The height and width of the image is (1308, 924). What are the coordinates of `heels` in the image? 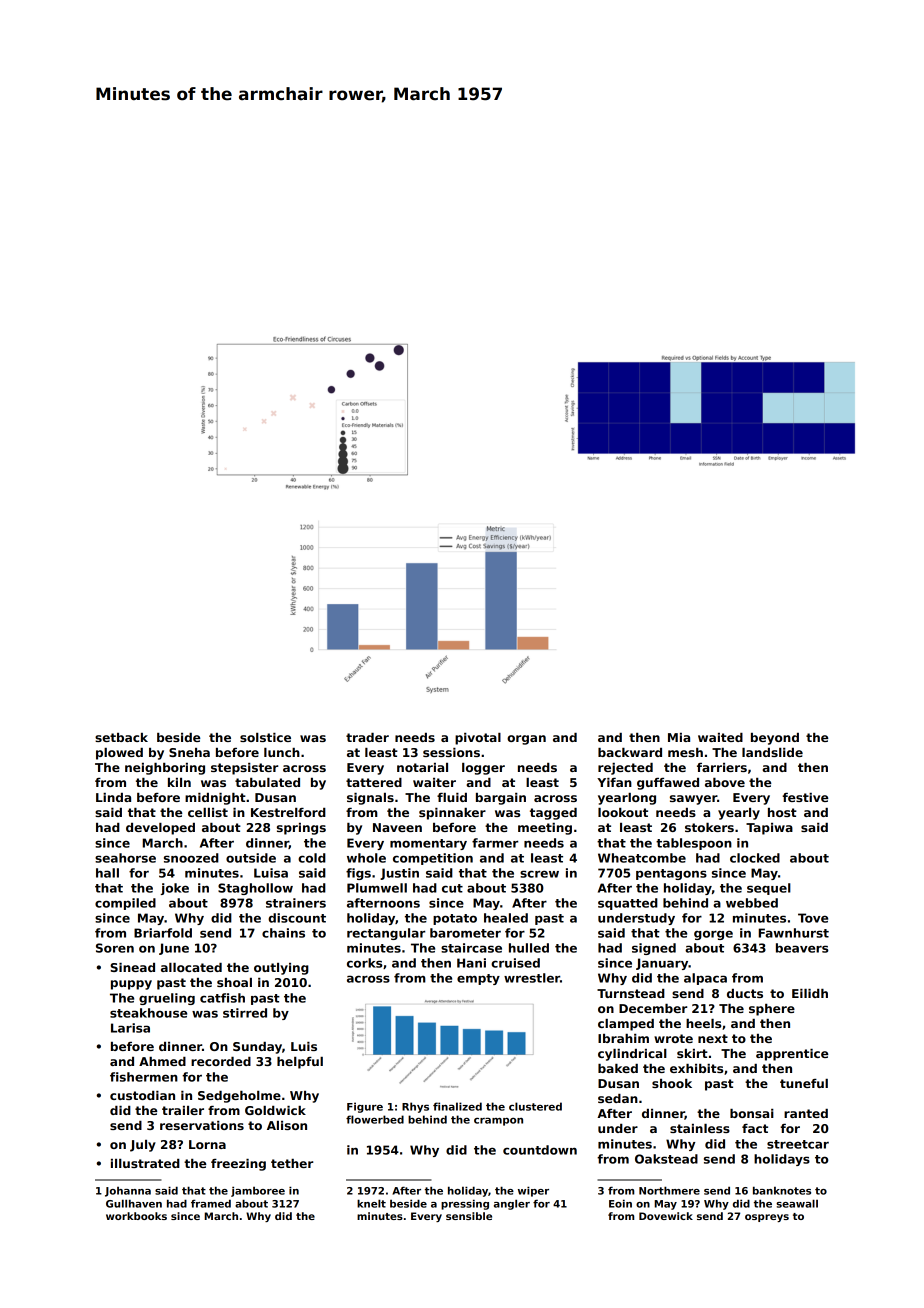 It's located at (703, 1023).
